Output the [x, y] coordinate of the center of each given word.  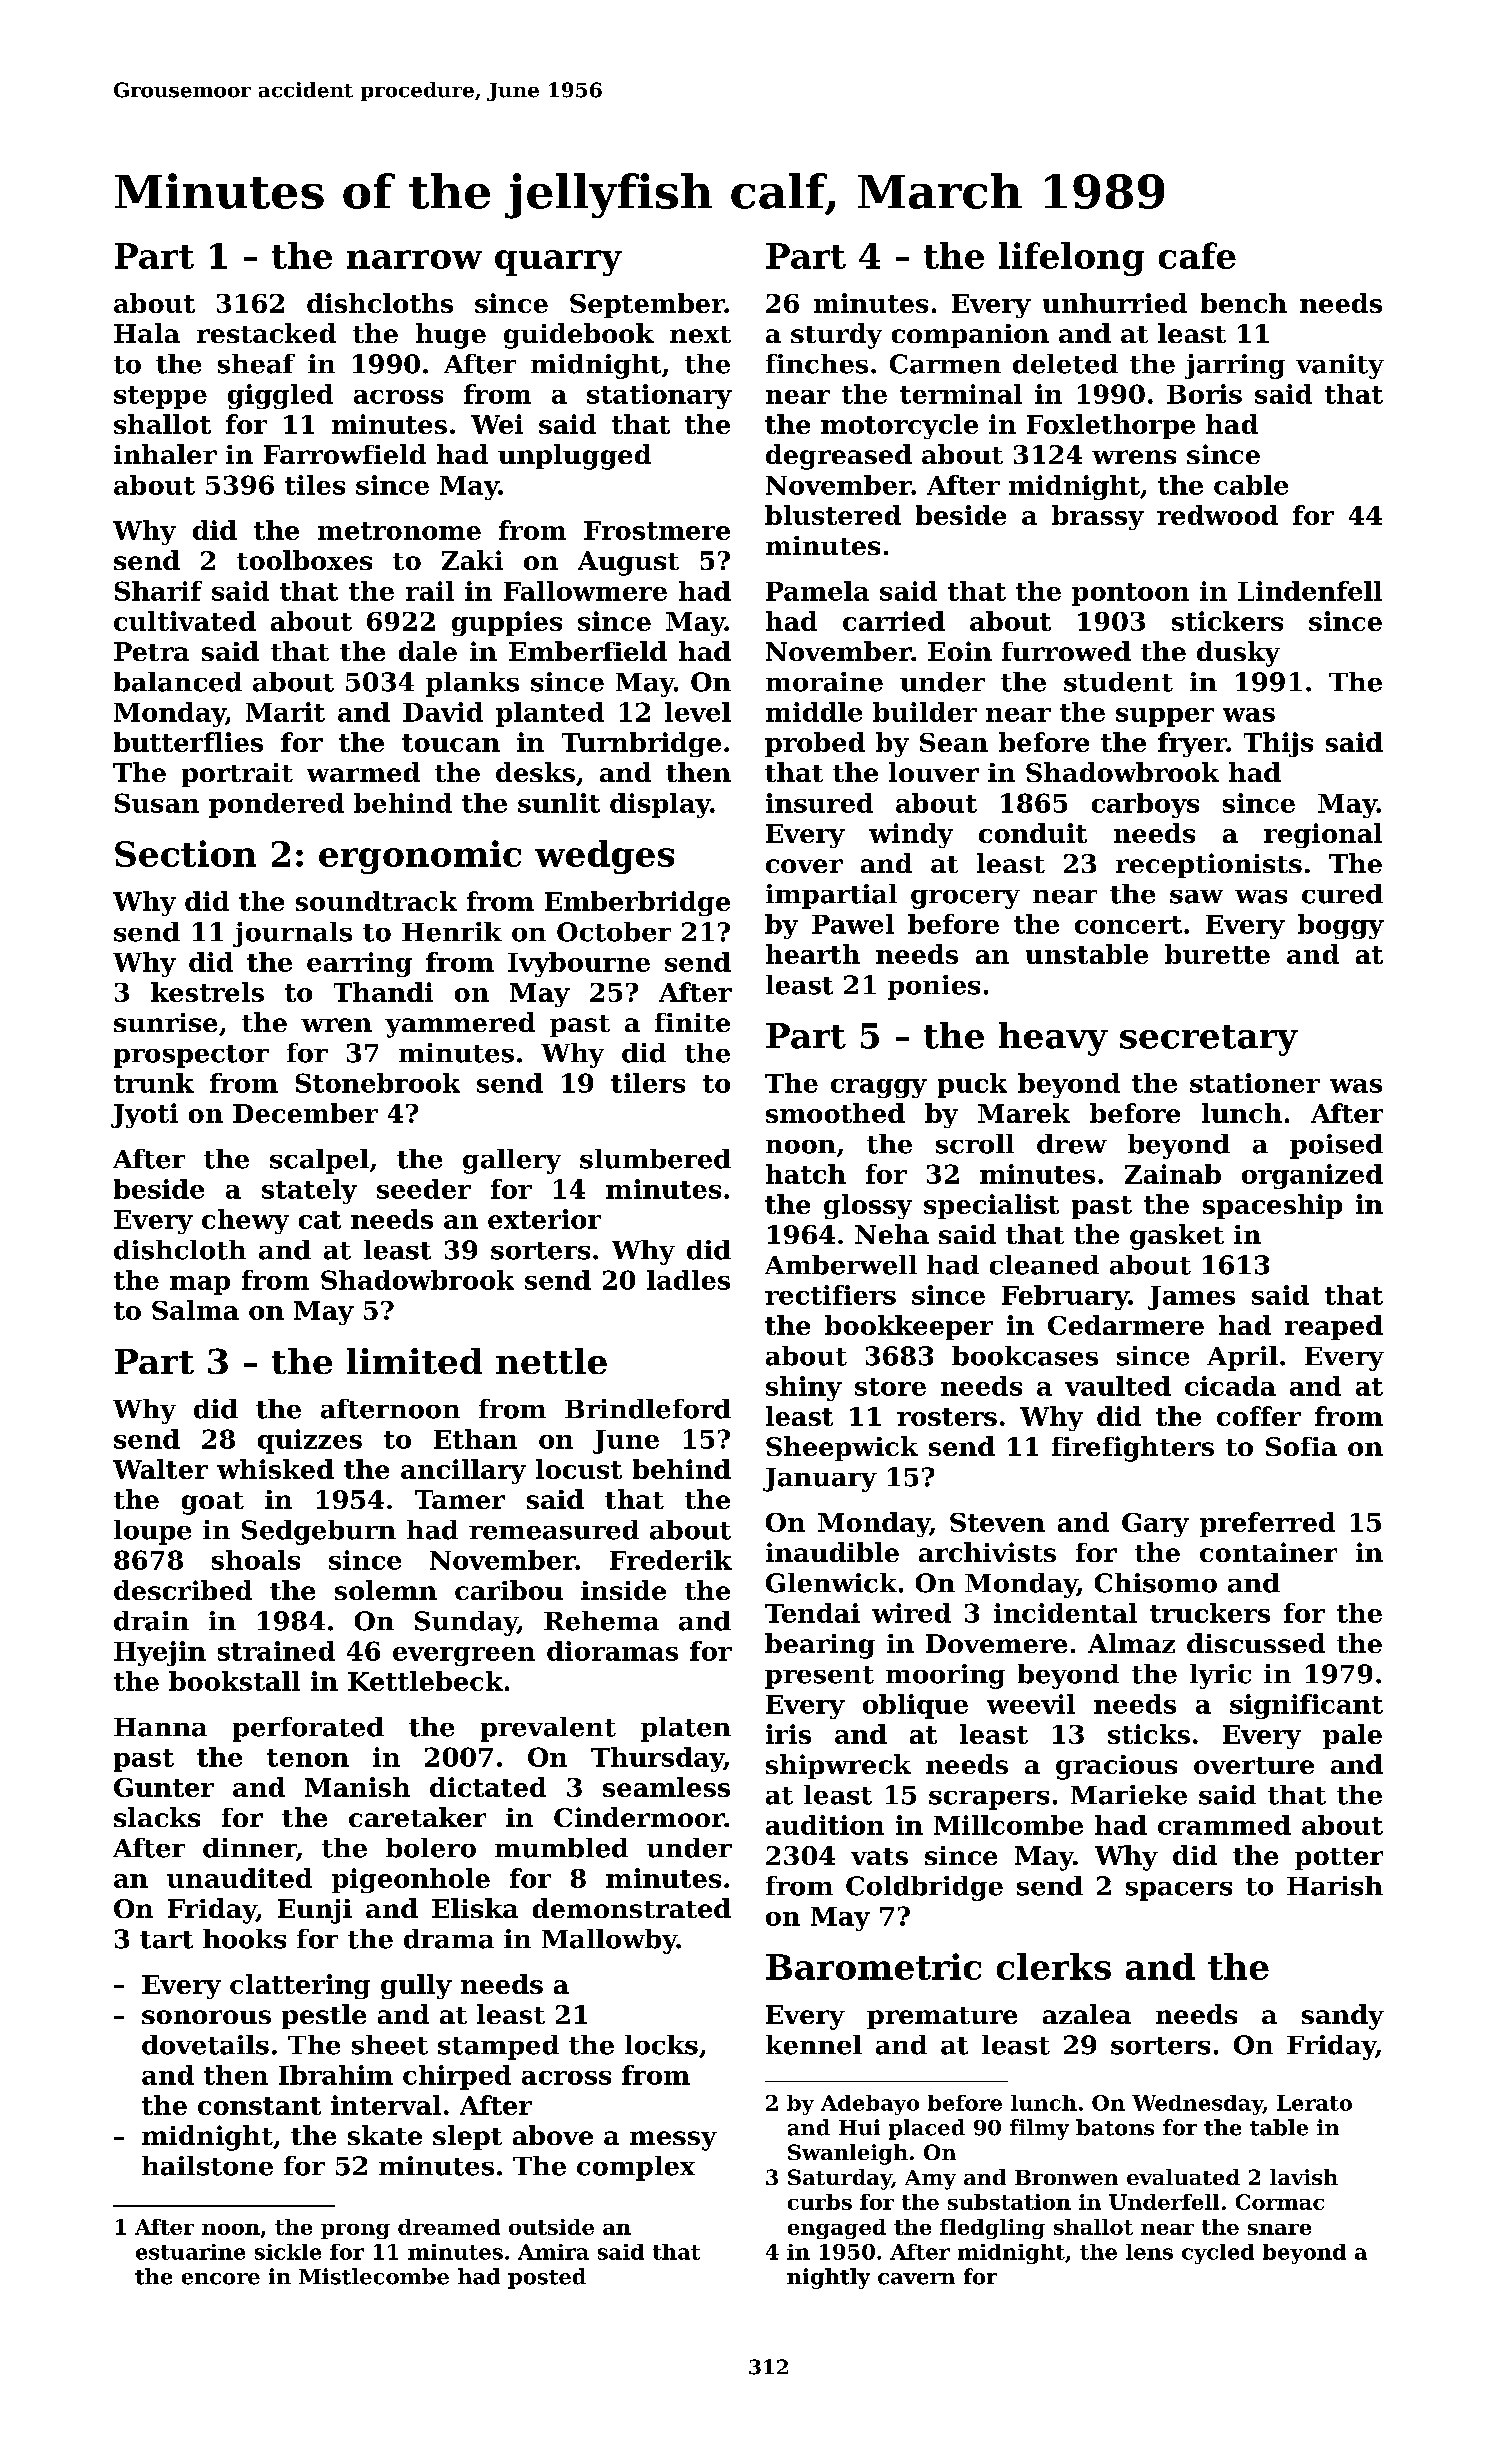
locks [661, 2045]
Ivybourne [579, 964]
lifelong [1071, 259]
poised [1336, 1146]
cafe [1197, 255]
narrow [414, 259]
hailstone [207, 2166]
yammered [460, 1025]
